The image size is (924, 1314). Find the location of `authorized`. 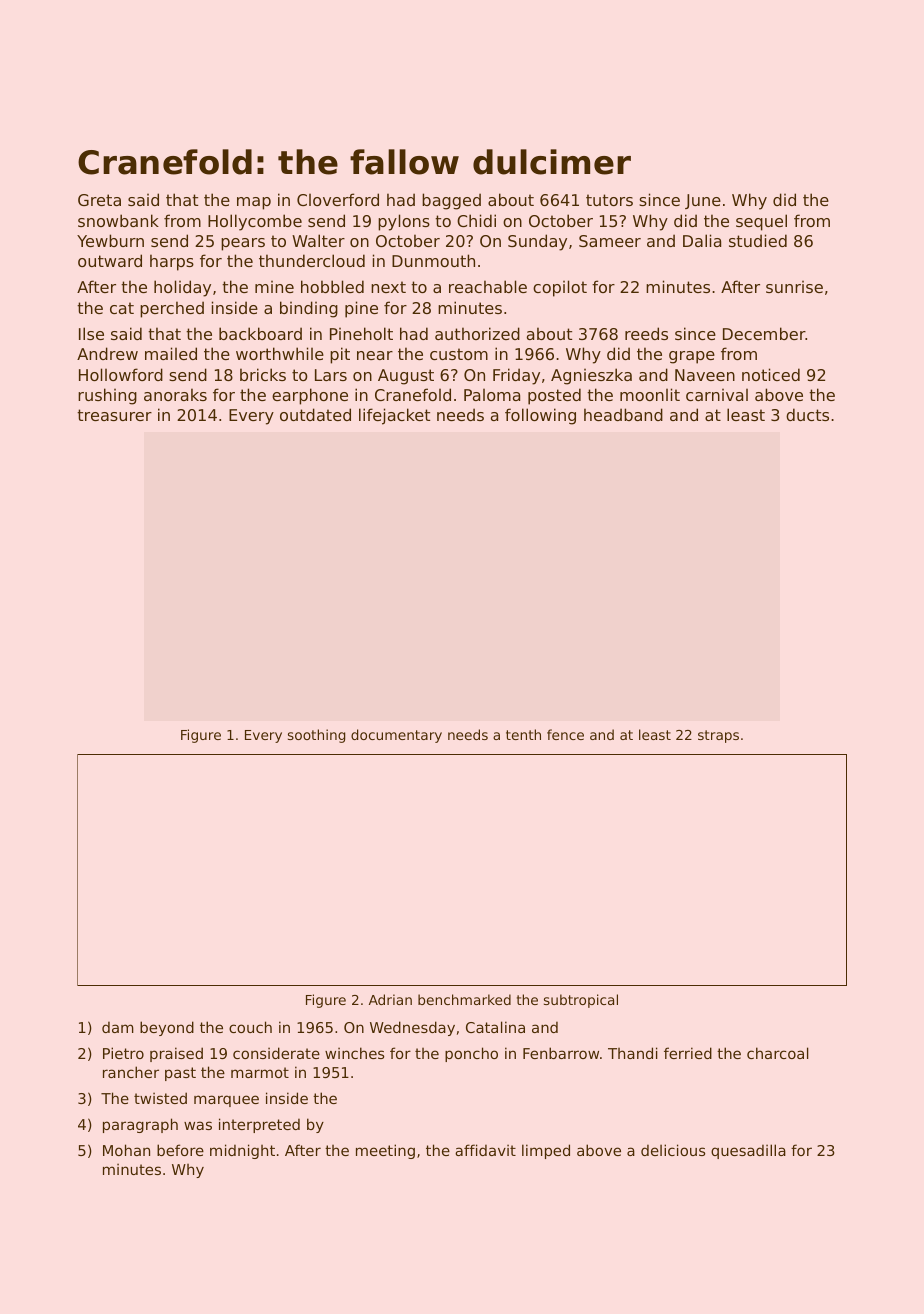

authorized is located at coordinates (477, 333).
